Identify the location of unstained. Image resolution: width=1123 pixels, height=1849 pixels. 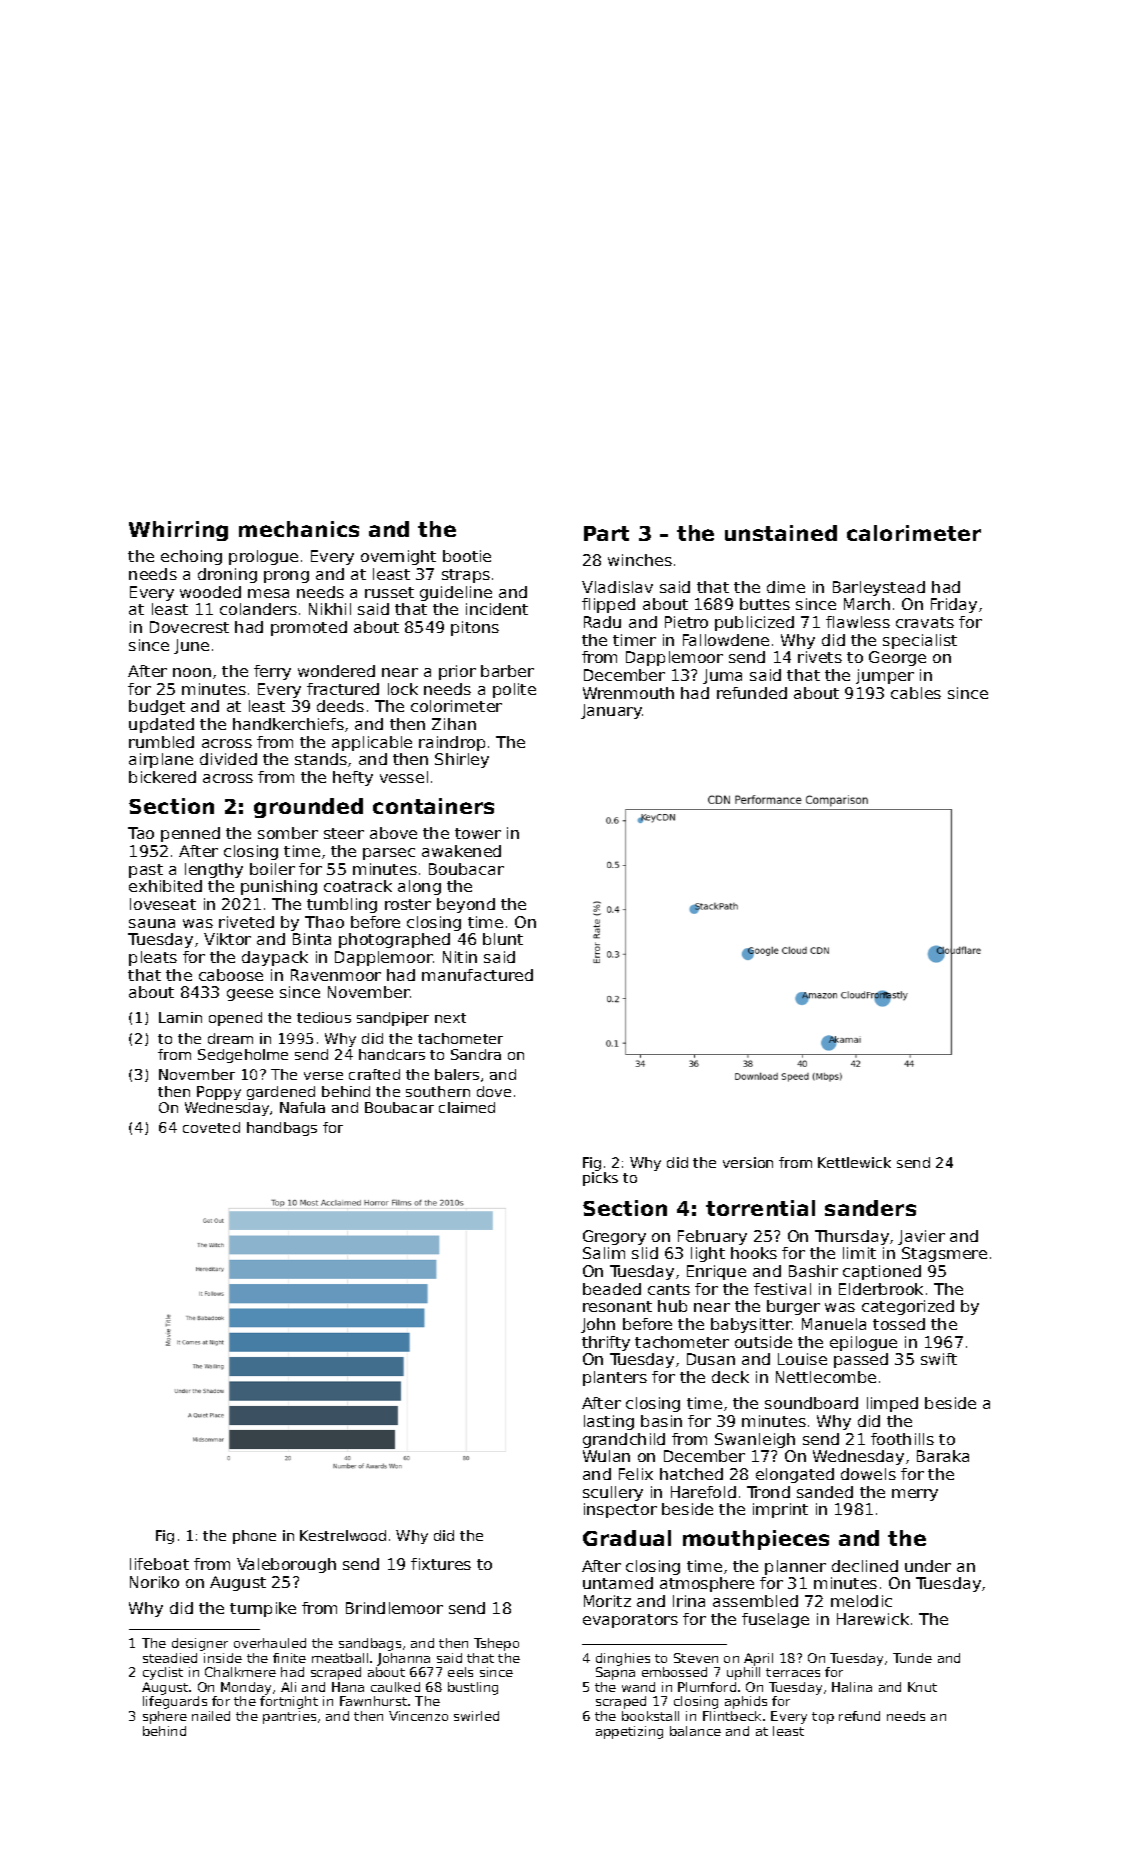
(781, 533).
